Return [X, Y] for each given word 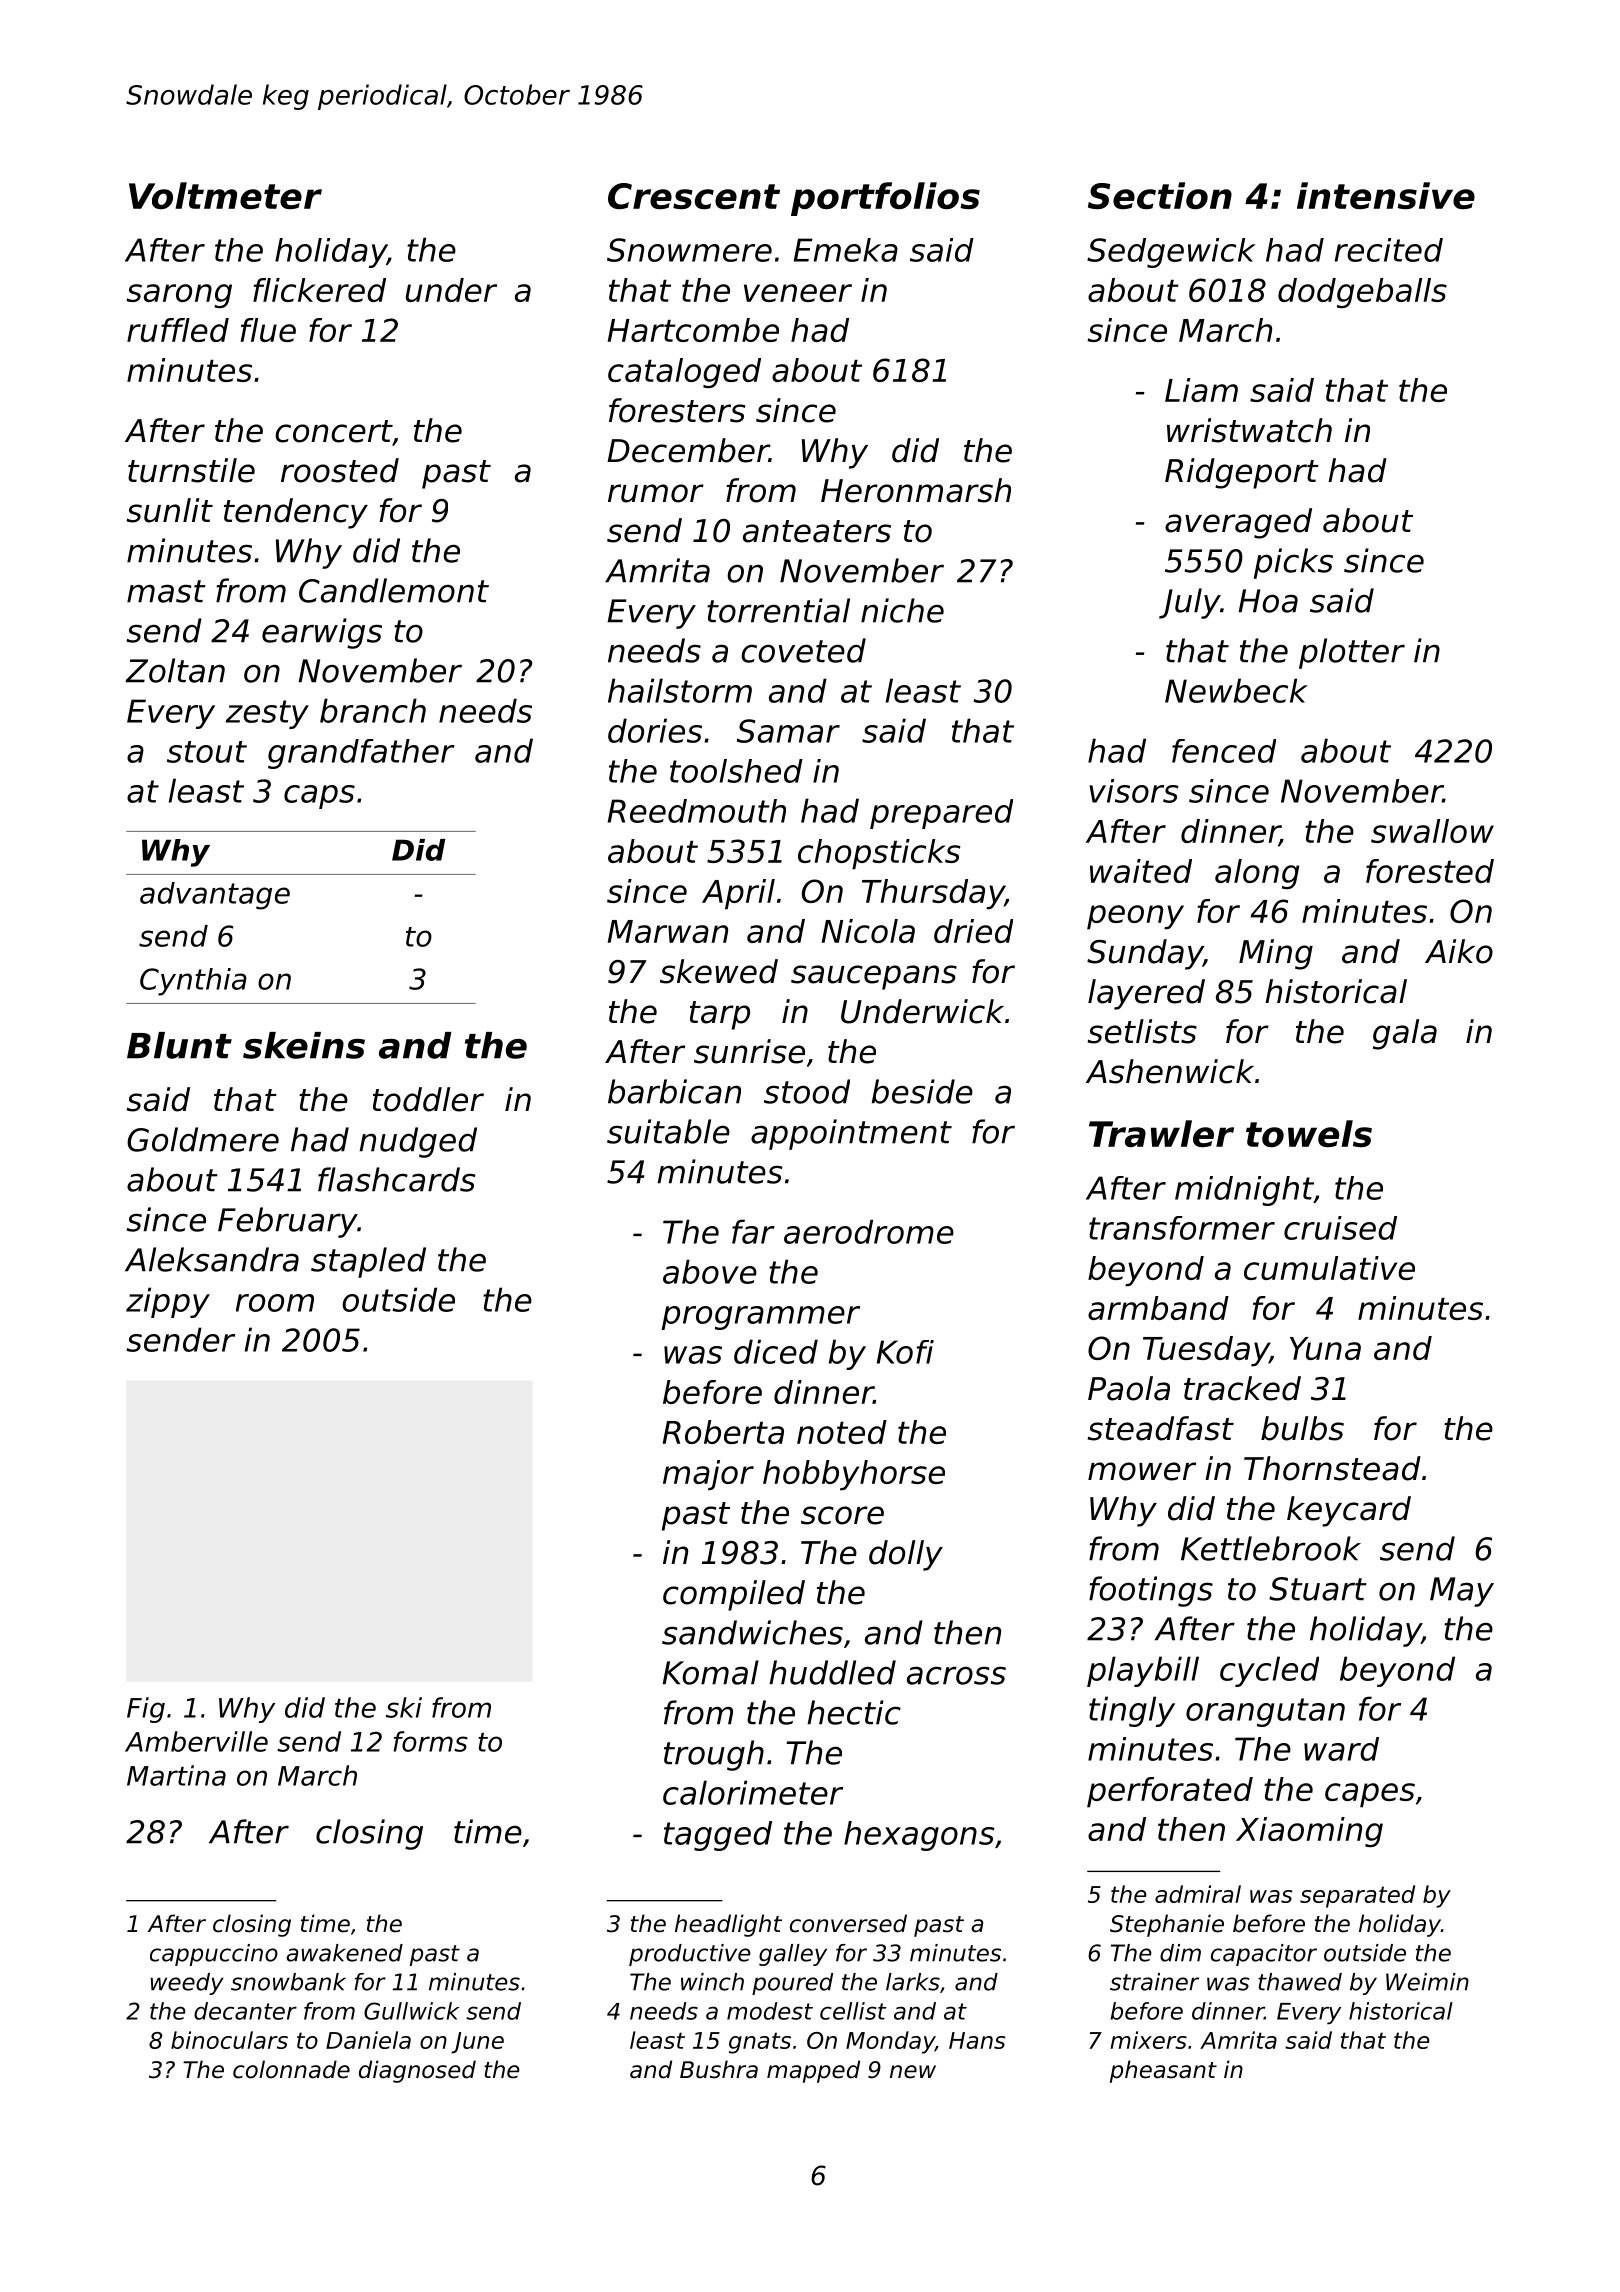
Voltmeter [225, 195]
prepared [941, 814]
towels [1309, 1133]
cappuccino [214, 1955]
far [753, 1231]
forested [1430, 871]
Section [1160, 195]
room [275, 1303]
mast [166, 591]
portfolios [885, 199]
